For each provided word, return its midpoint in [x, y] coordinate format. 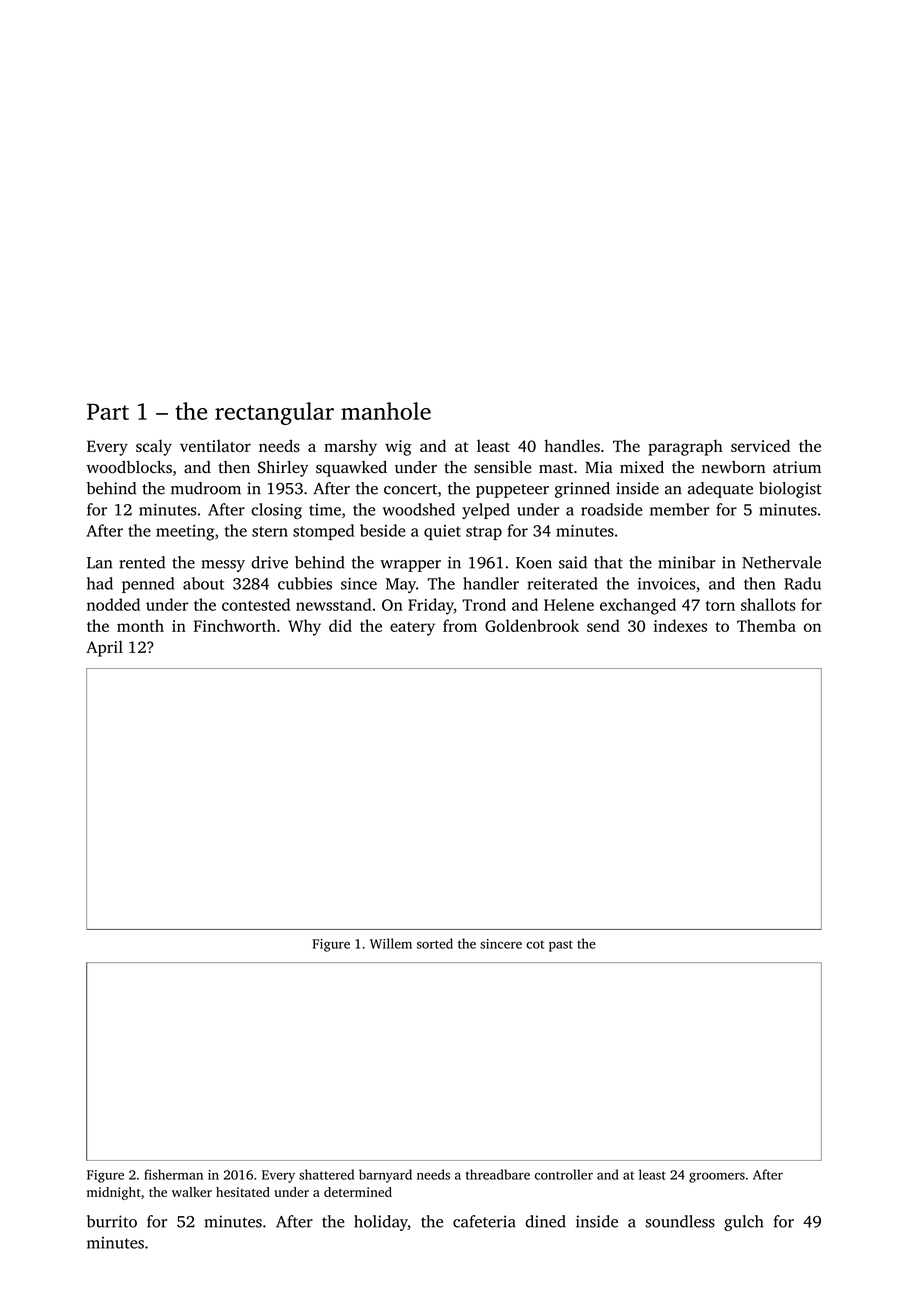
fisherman [173, 1174]
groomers [717, 1177]
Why [304, 627]
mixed [642, 467]
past [561, 946]
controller [564, 1174]
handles [572, 445]
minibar [687, 562]
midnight [114, 1193]
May [401, 585]
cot [535, 944]
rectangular [274, 413]
